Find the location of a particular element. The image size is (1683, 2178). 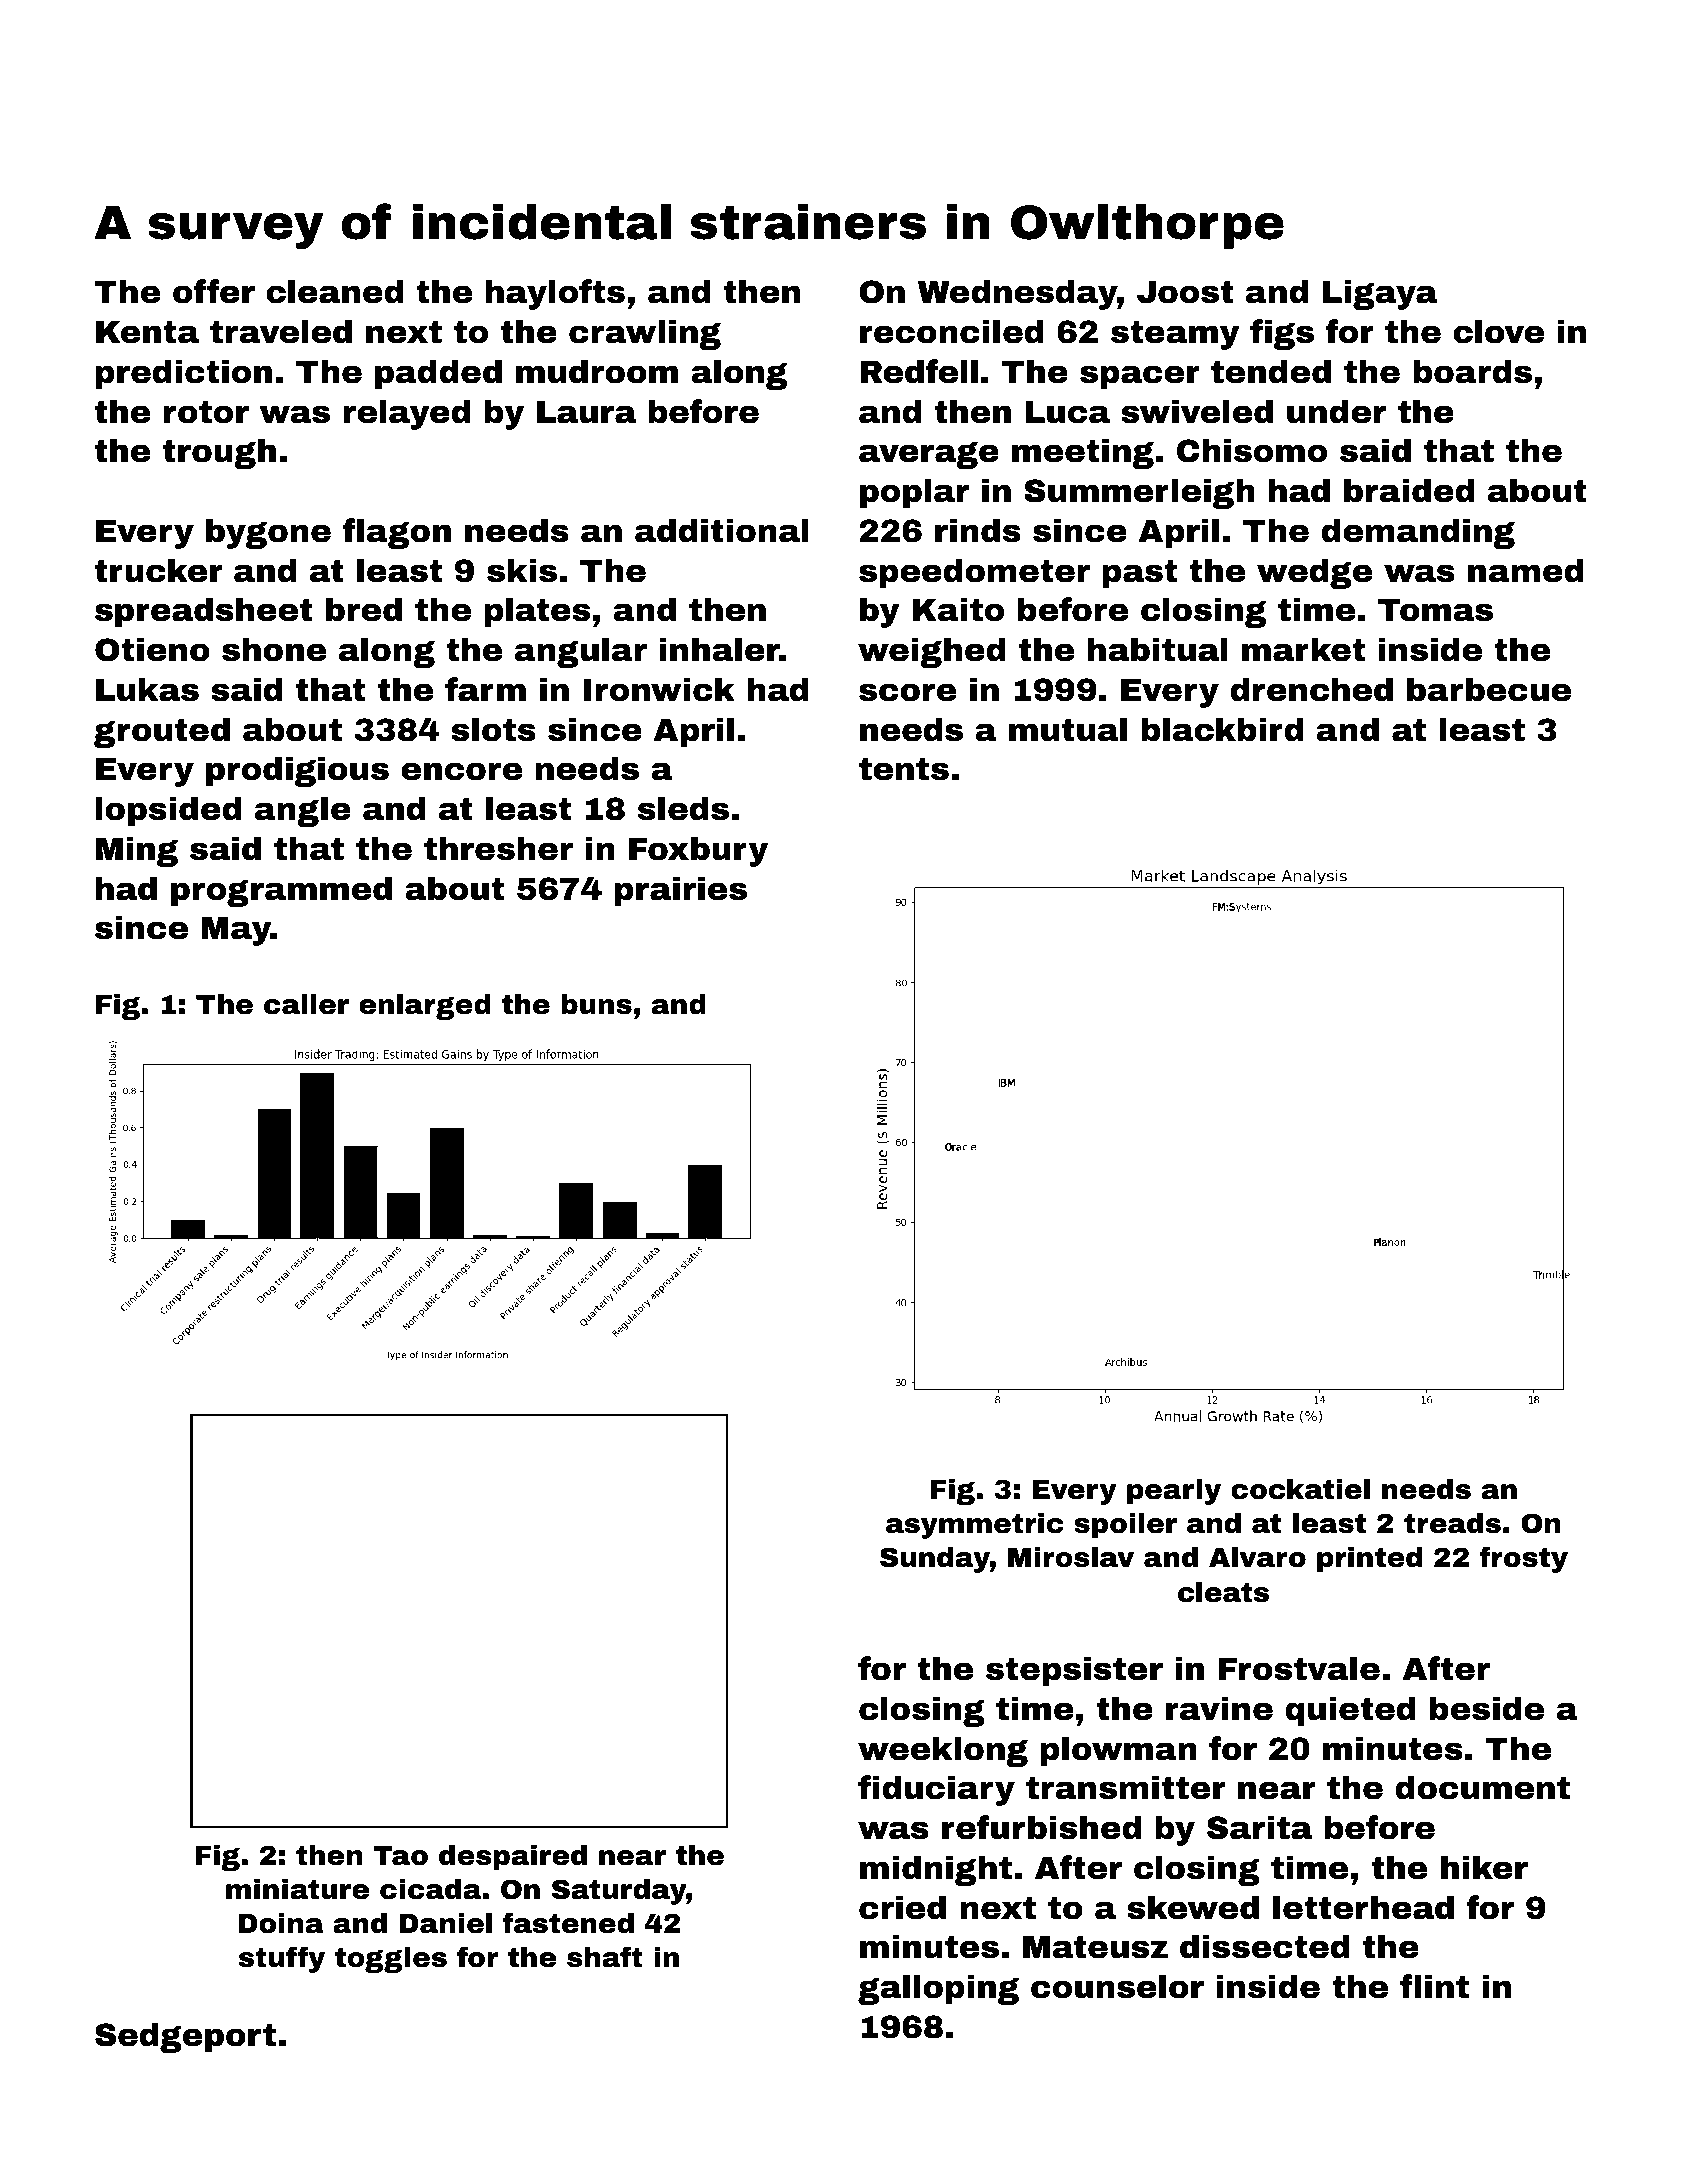

Lukas is located at coordinates (147, 689).
